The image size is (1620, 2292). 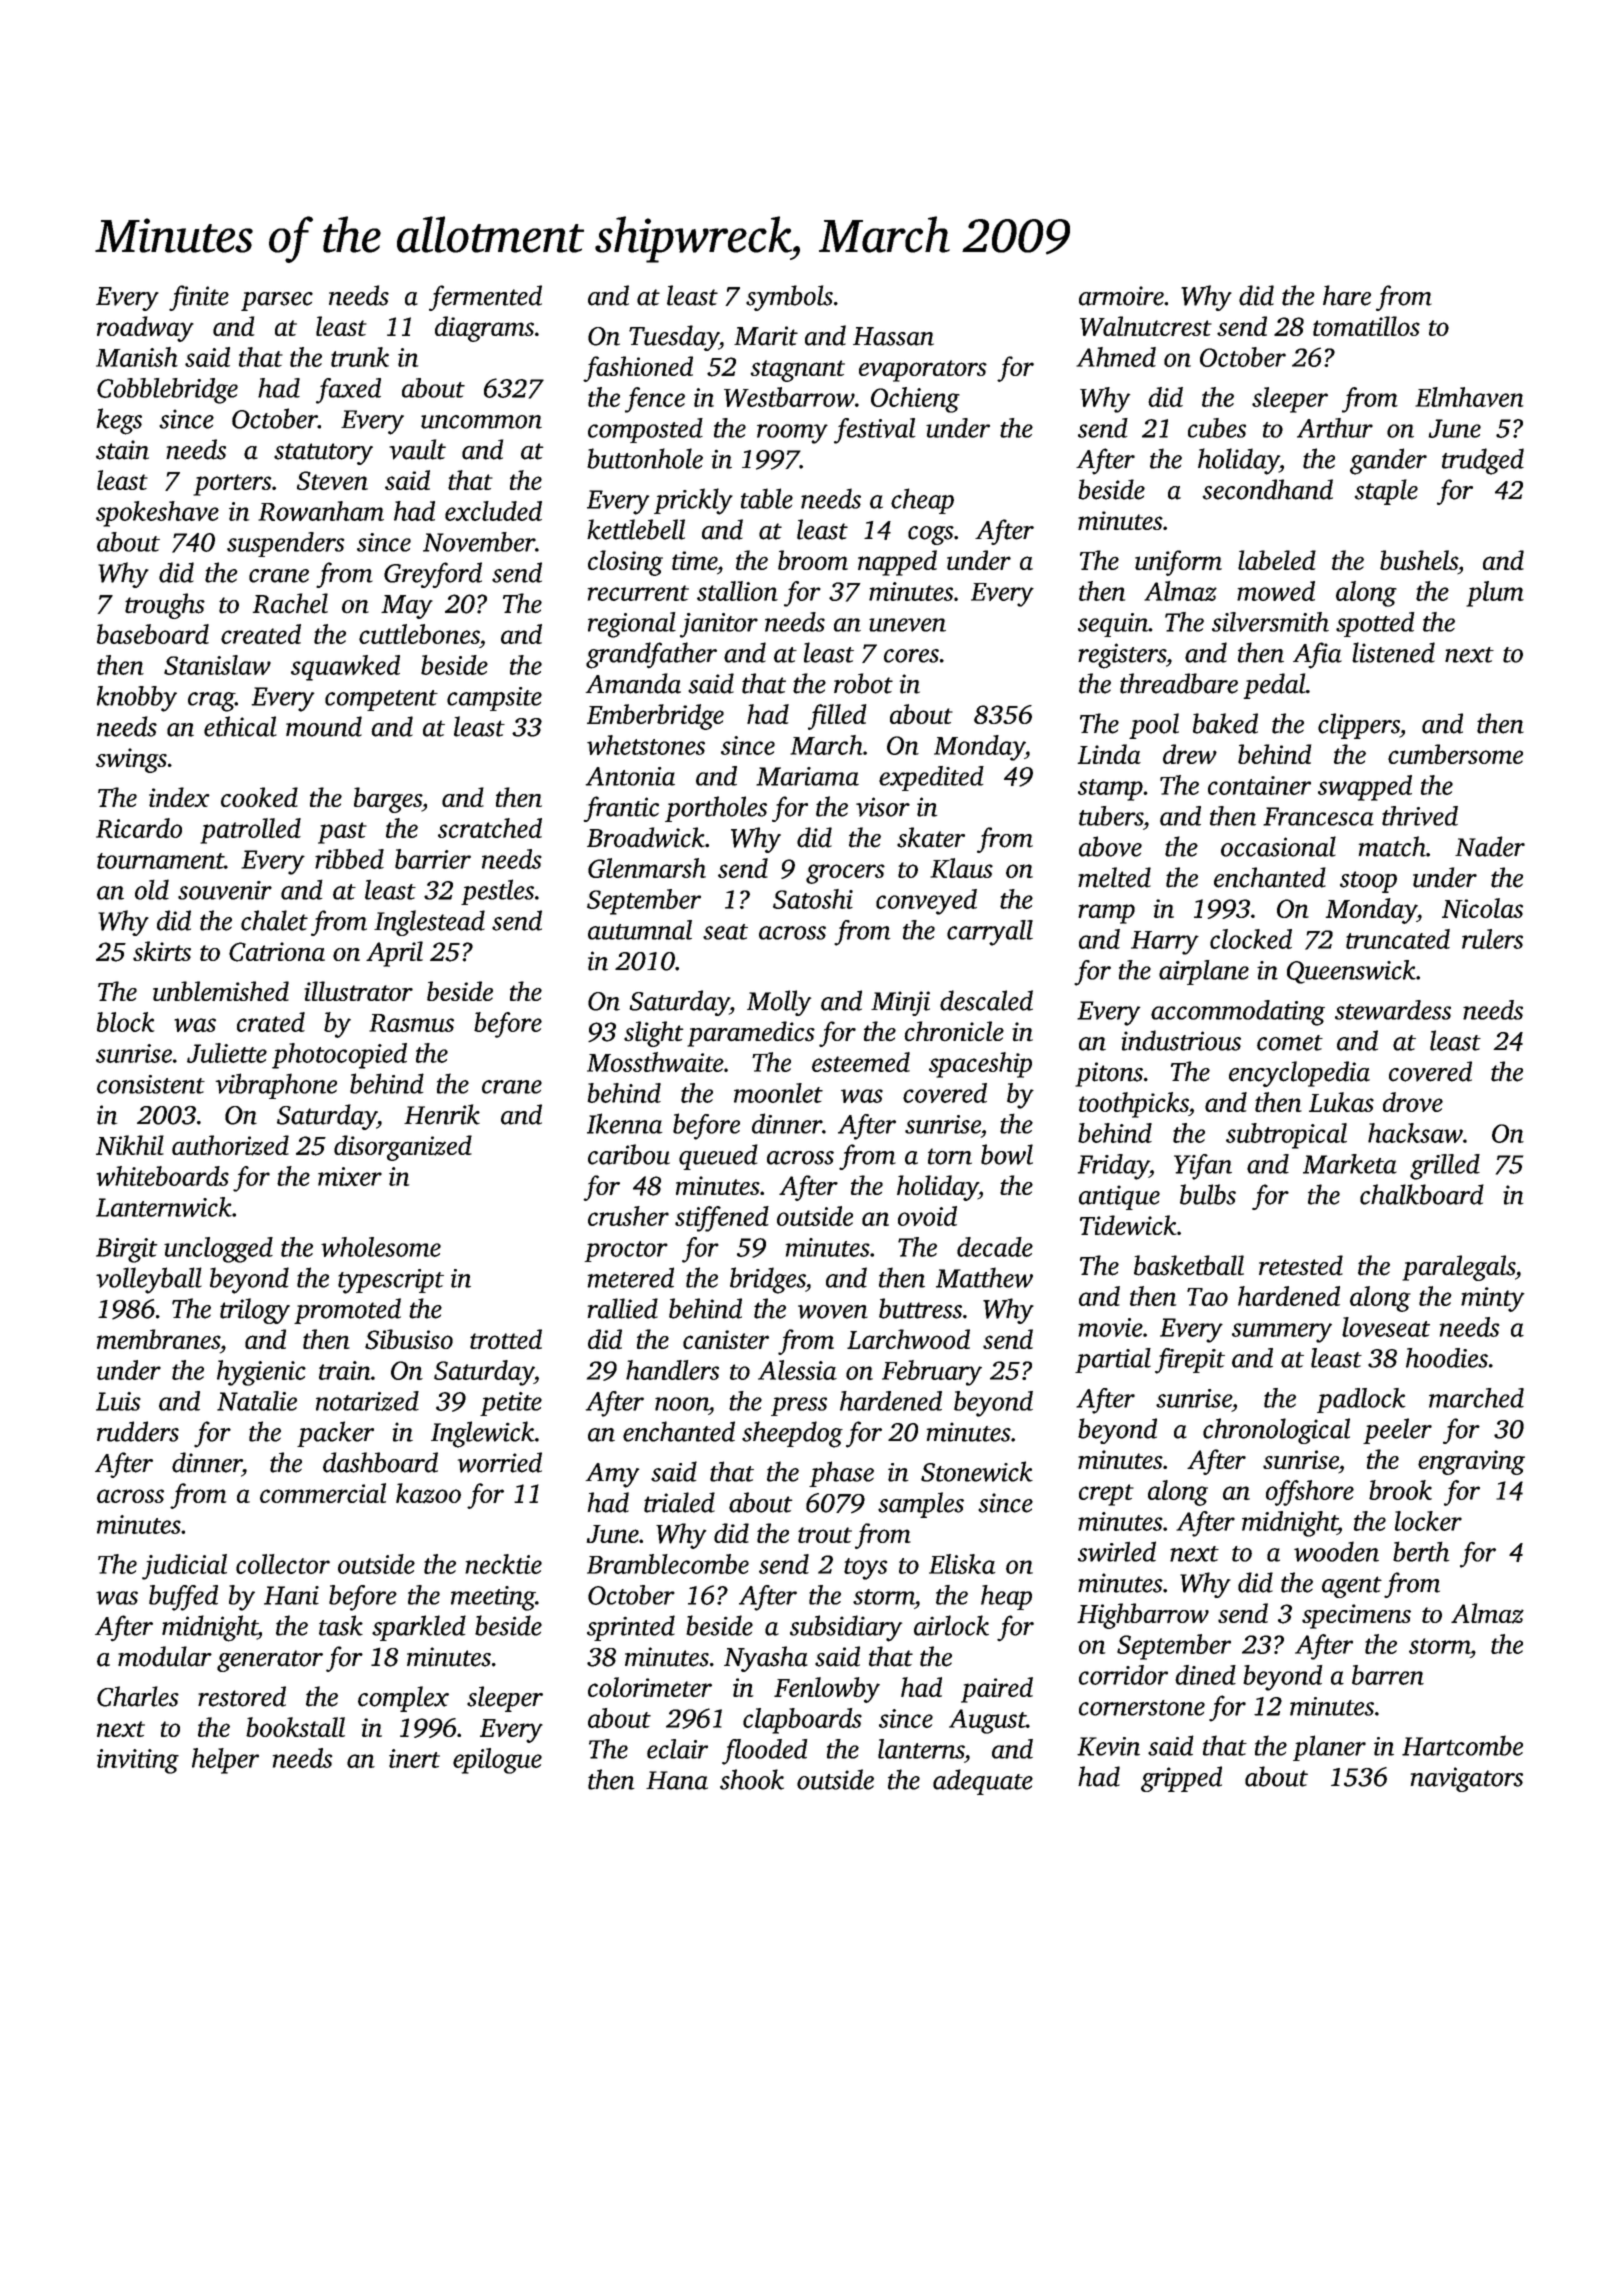 I want to click on truncated, so click(x=1398, y=939).
